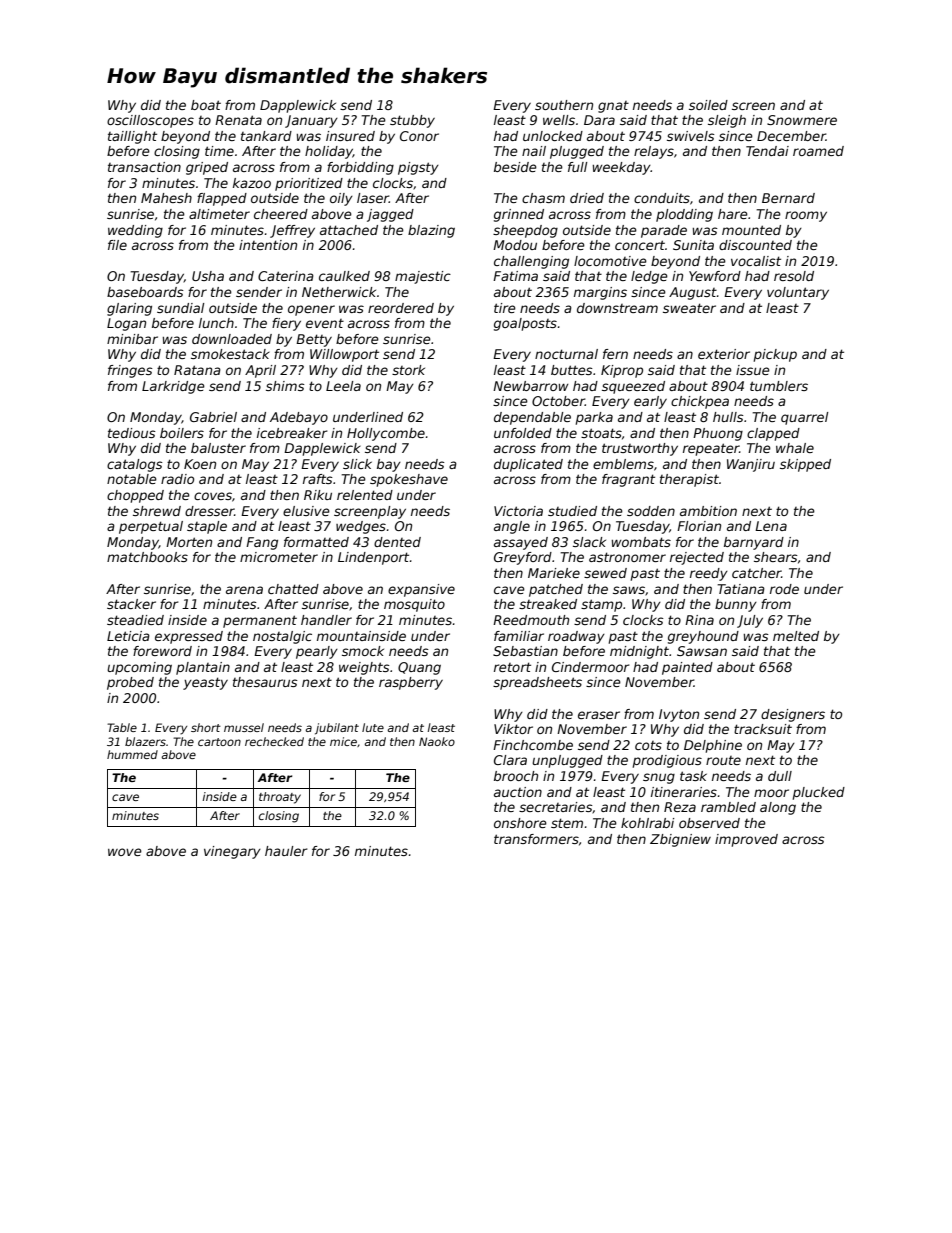 The image size is (952, 1233). I want to click on Snowmere, so click(802, 120).
